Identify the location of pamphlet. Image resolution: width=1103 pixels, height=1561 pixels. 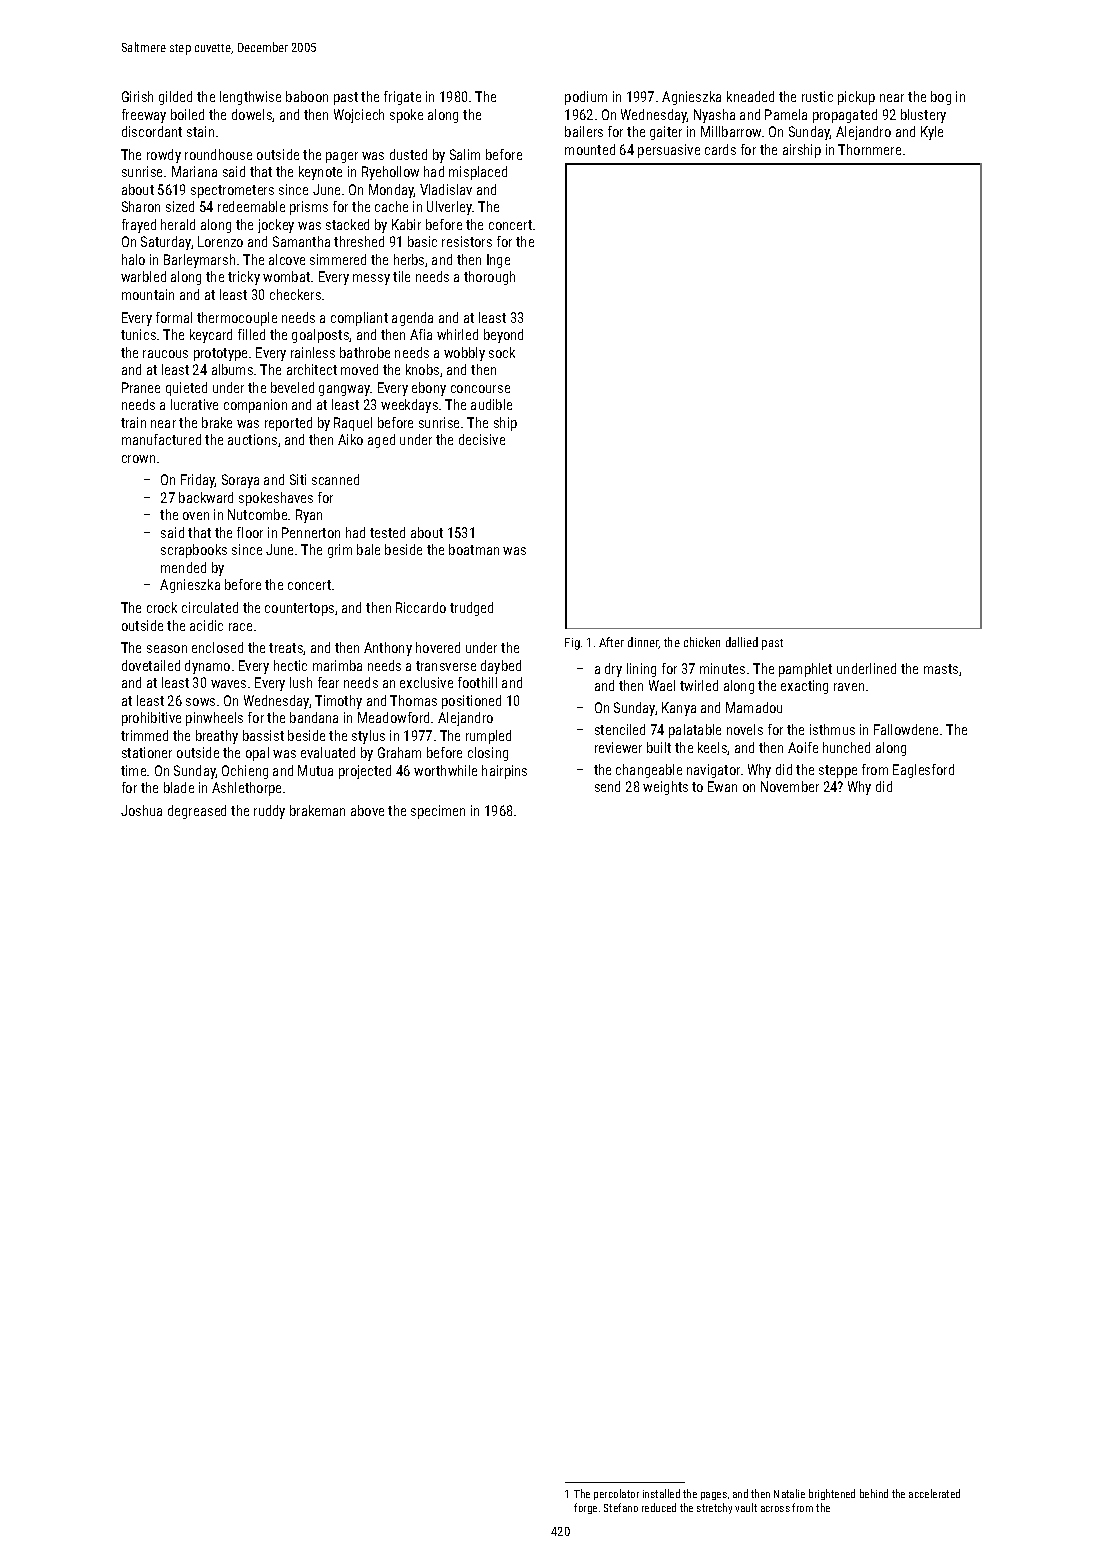
(805, 670).
